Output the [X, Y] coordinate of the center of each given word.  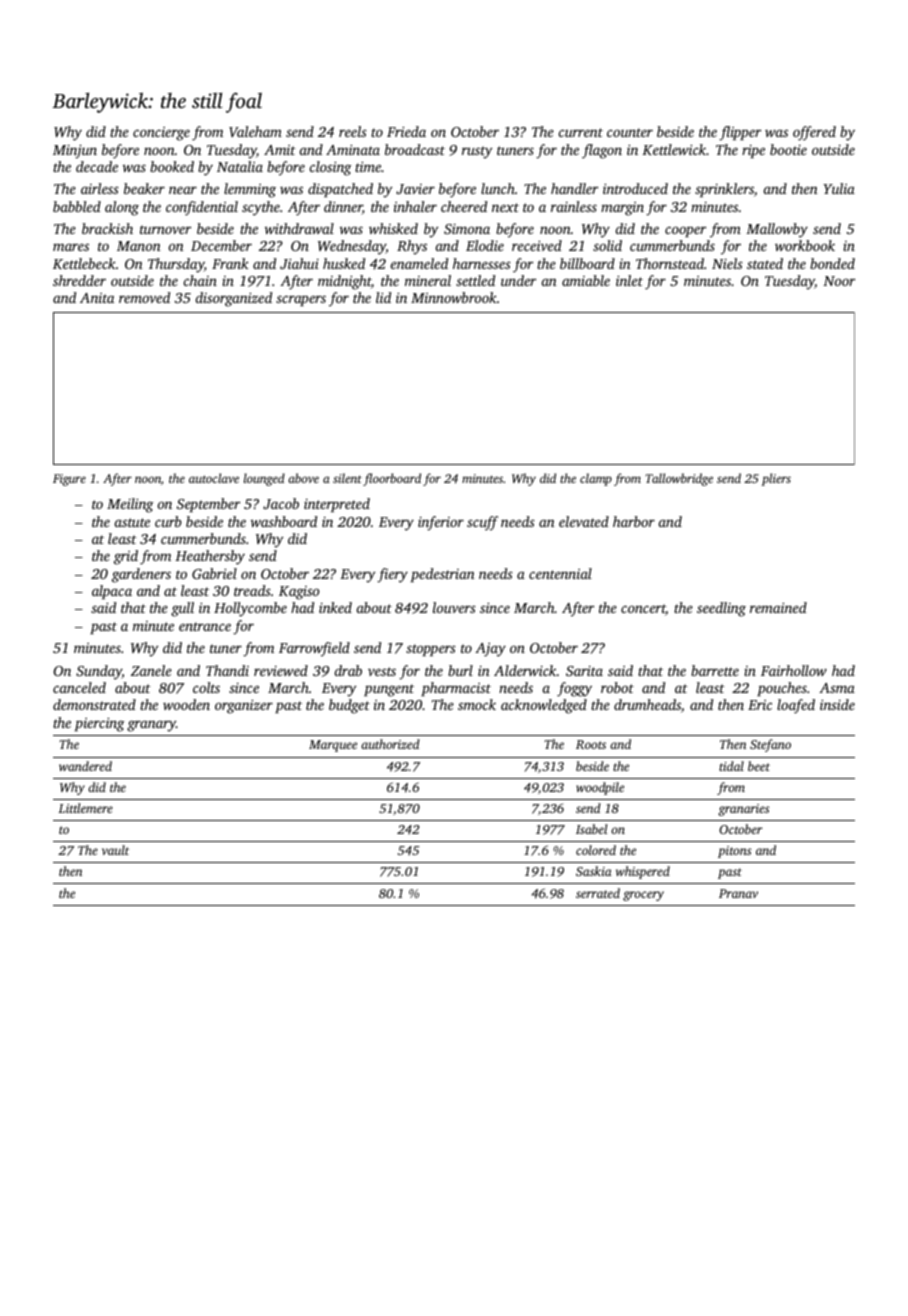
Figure [69, 480]
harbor [634, 521]
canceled [79, 687]
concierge [161, 134]
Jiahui [299, 263]
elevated [584, 521]
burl [460, 670]
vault [115, 850]
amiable [586, 280]
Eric [760, 705]
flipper [740, 133]
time [368, 166]
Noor [839, 281]
